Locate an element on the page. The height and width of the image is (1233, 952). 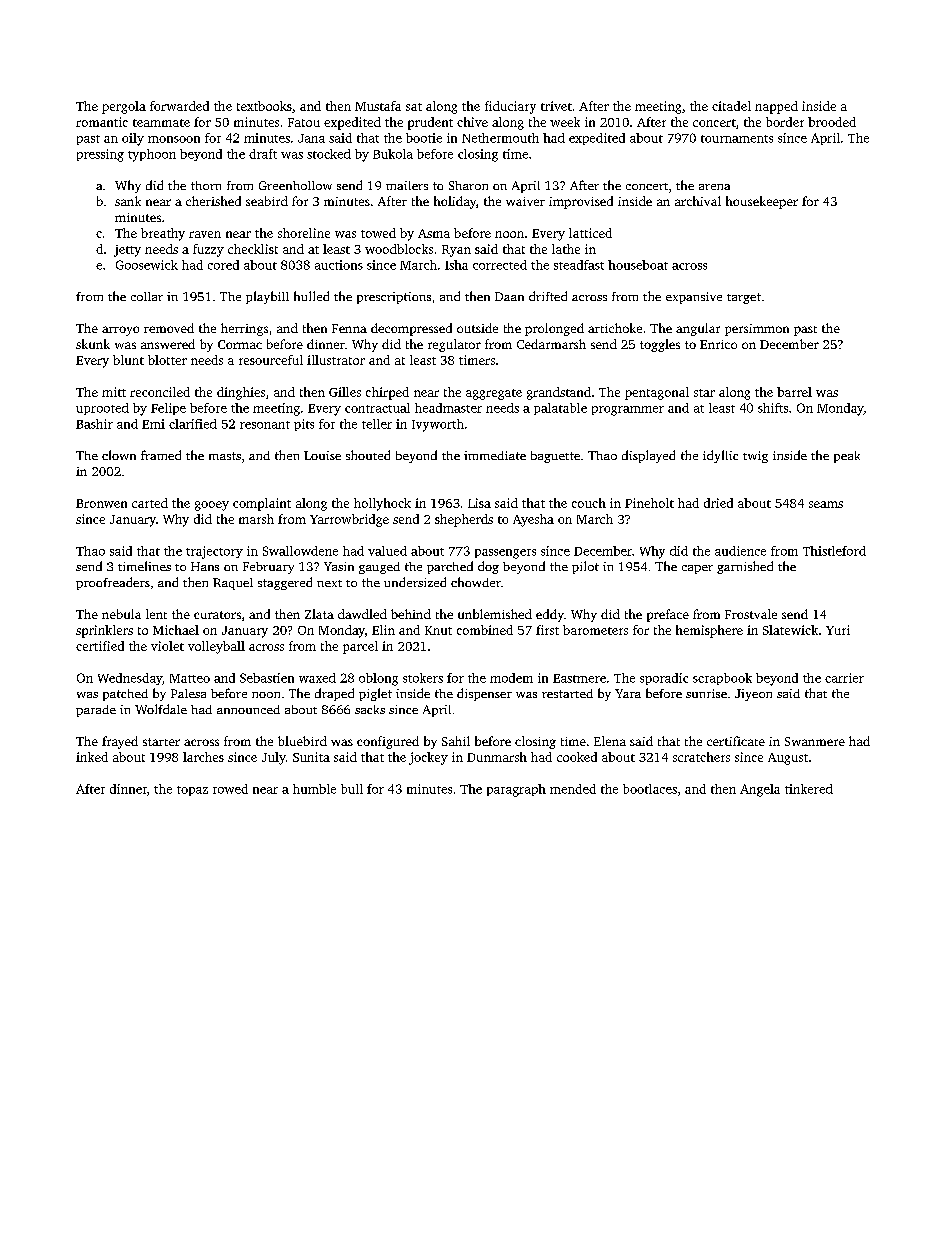
housekeeper is located at coordinates (762, 202).
